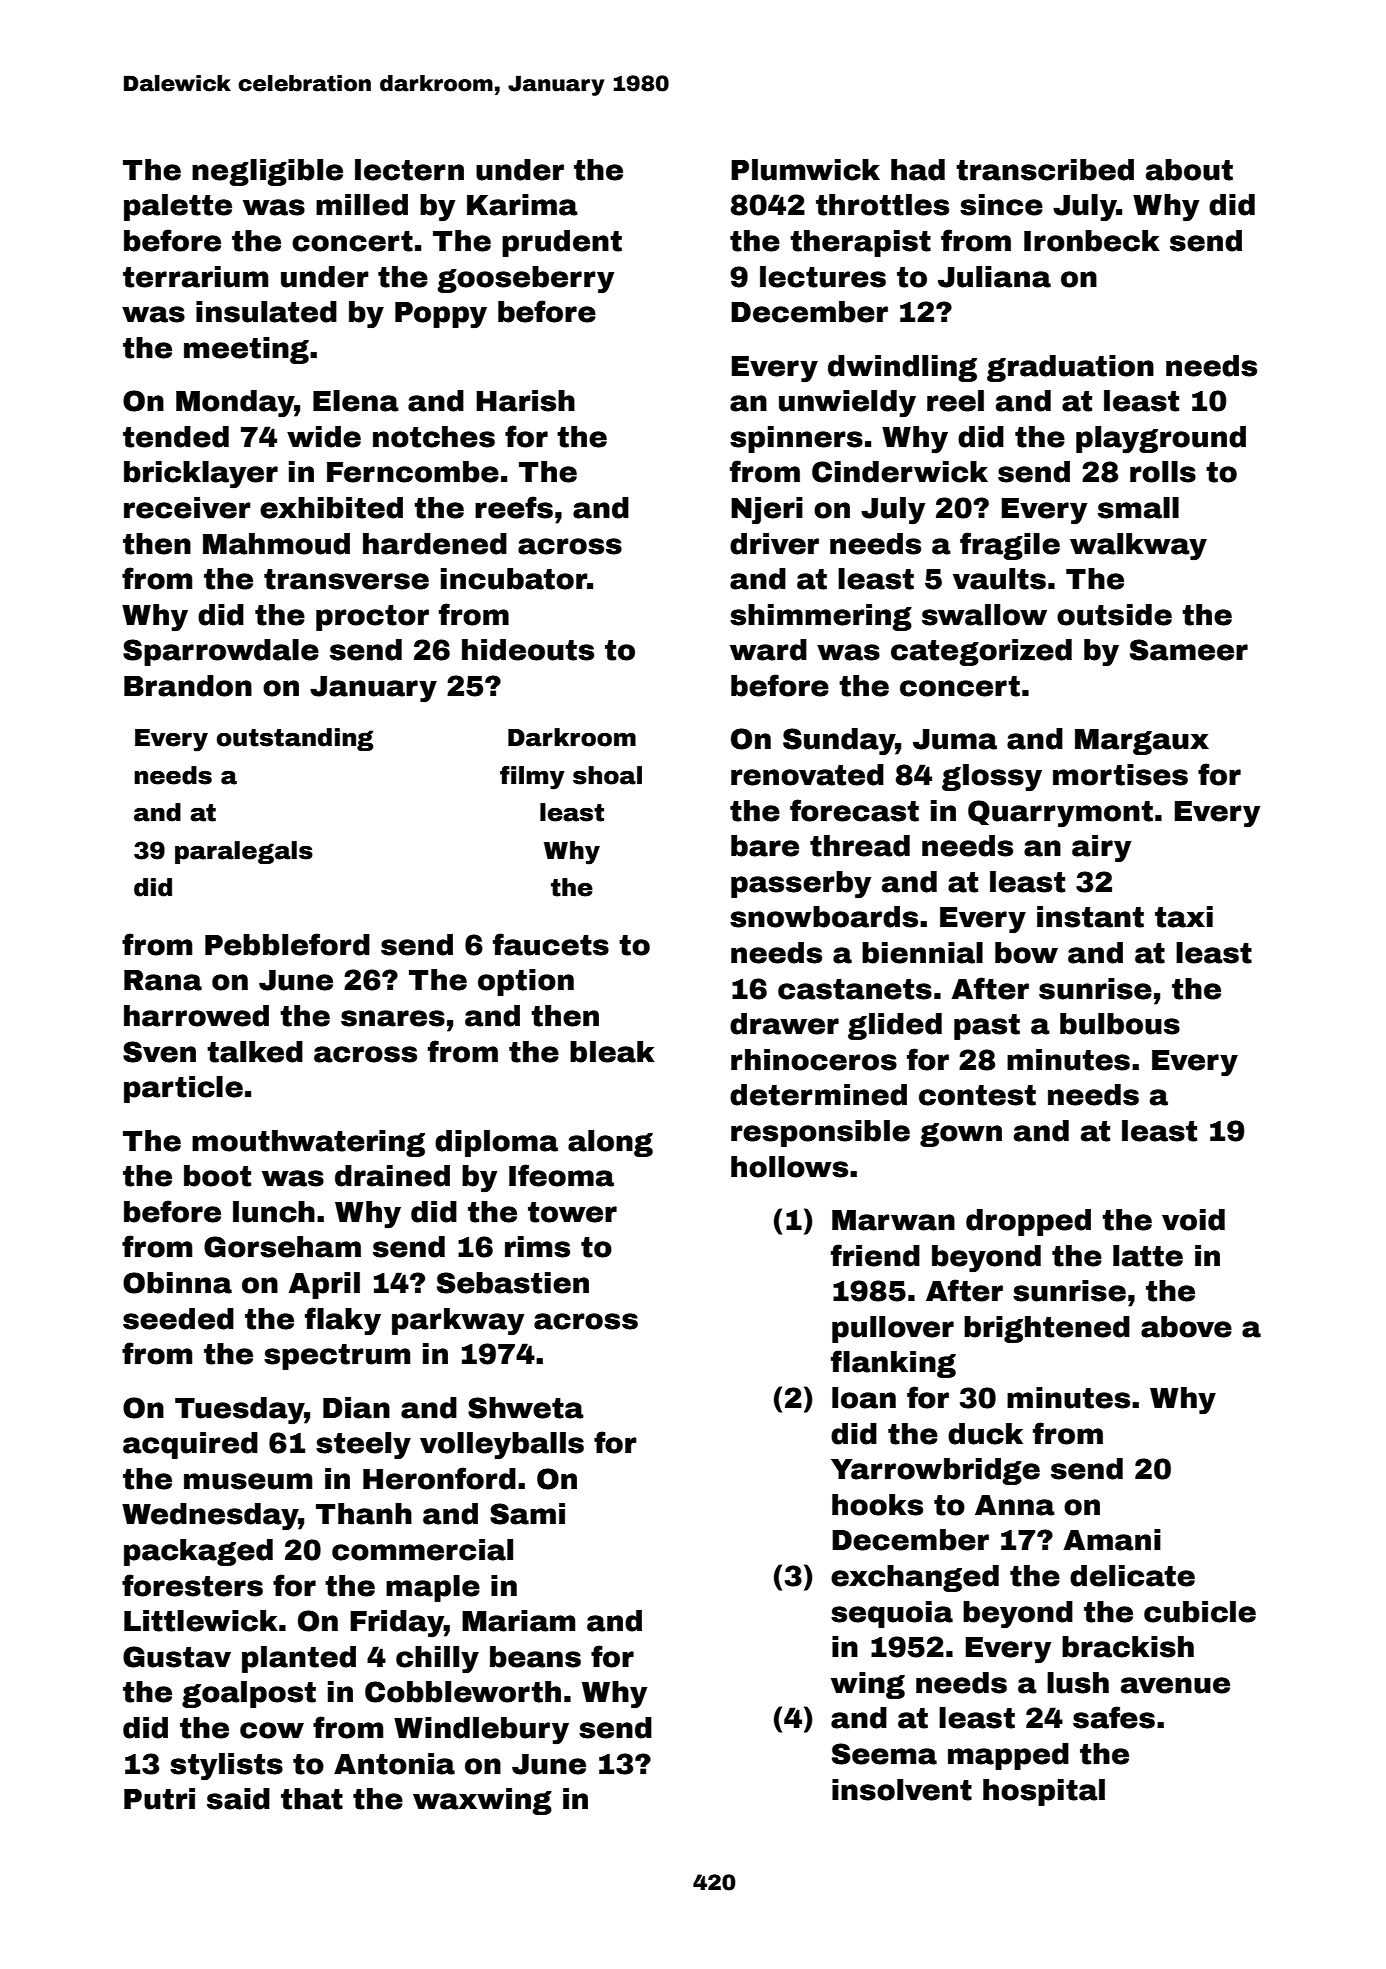 This document has width=1386, height=1969. What do you see at coordinates (362, 205) in the document?
I see `milled` at bounding box center [362, 205].
